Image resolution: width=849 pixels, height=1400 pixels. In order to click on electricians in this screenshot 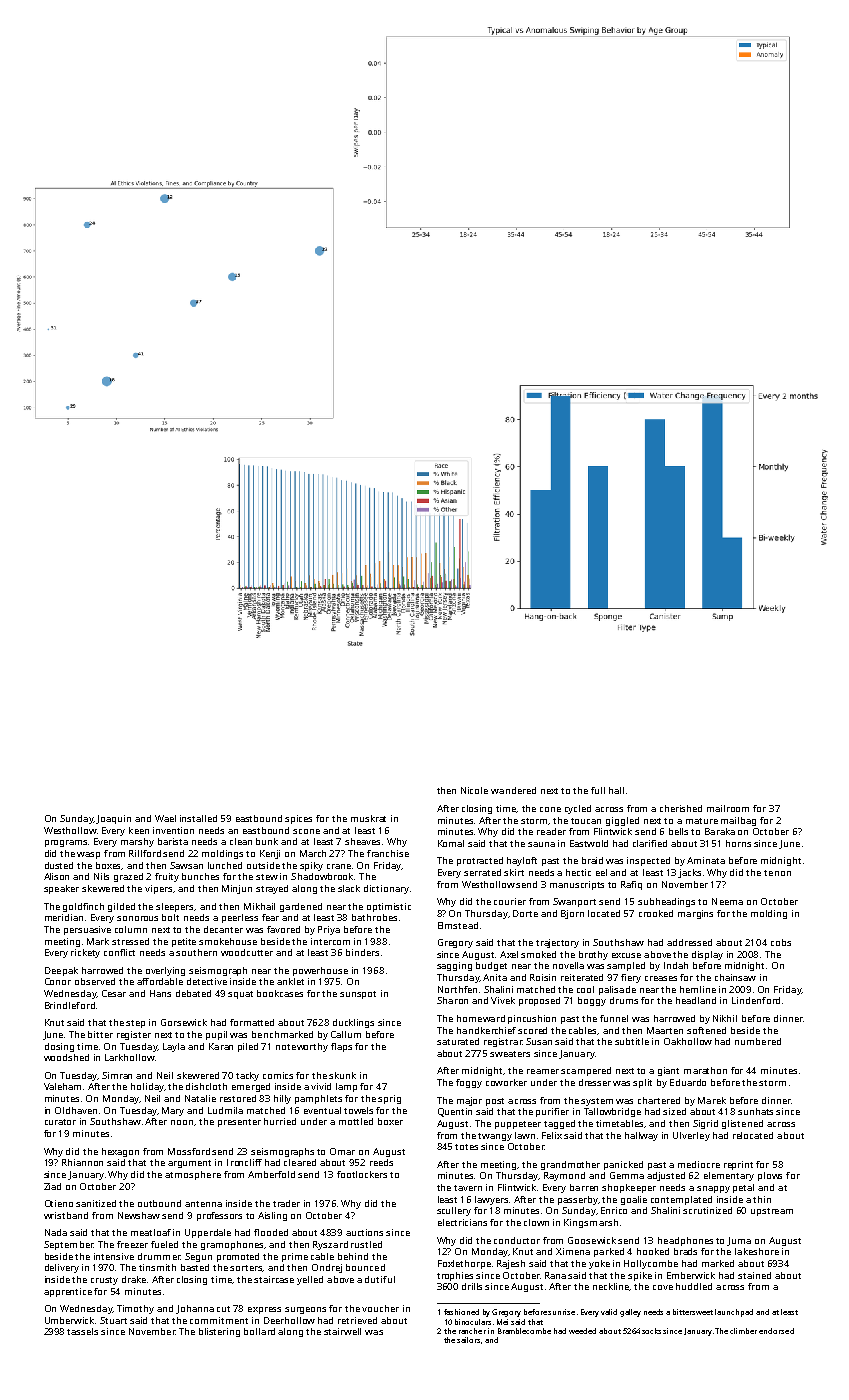, I will do `click(462, 1222)`.
